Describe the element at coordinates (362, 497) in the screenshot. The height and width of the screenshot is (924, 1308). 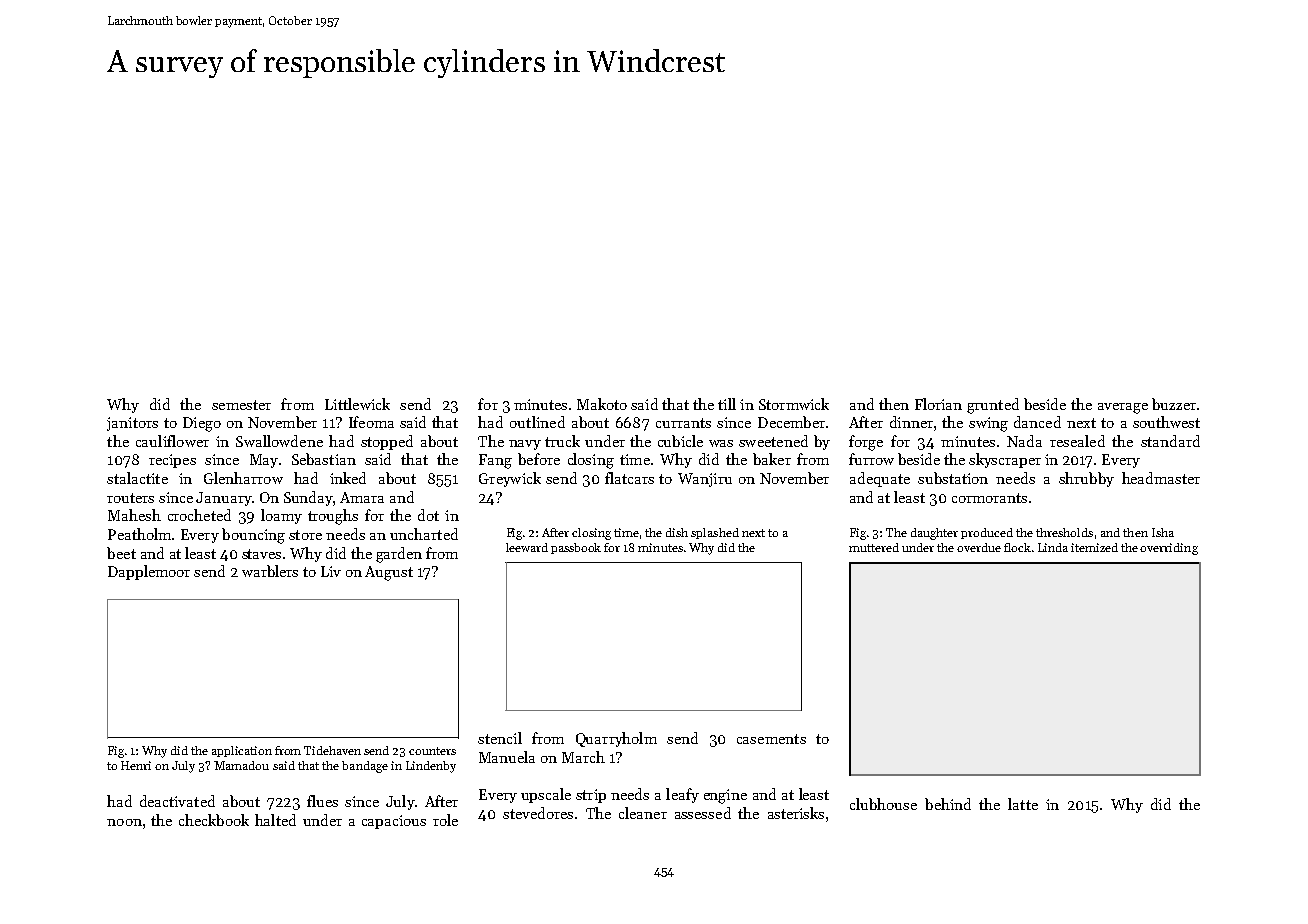
I see `Amara` at that location.
